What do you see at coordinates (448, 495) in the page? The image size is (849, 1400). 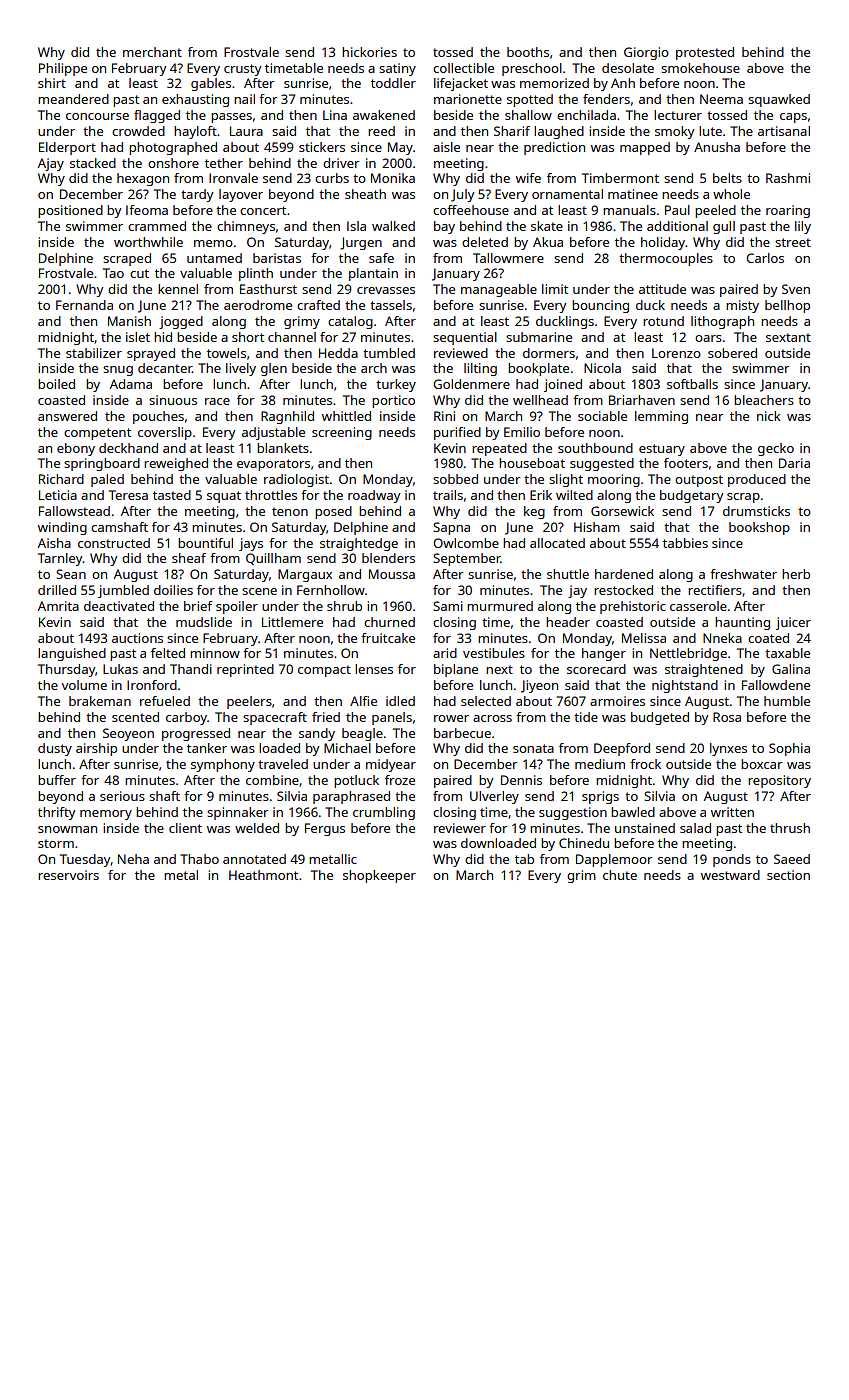 I see `trails` at bounding box center [448, 495].
